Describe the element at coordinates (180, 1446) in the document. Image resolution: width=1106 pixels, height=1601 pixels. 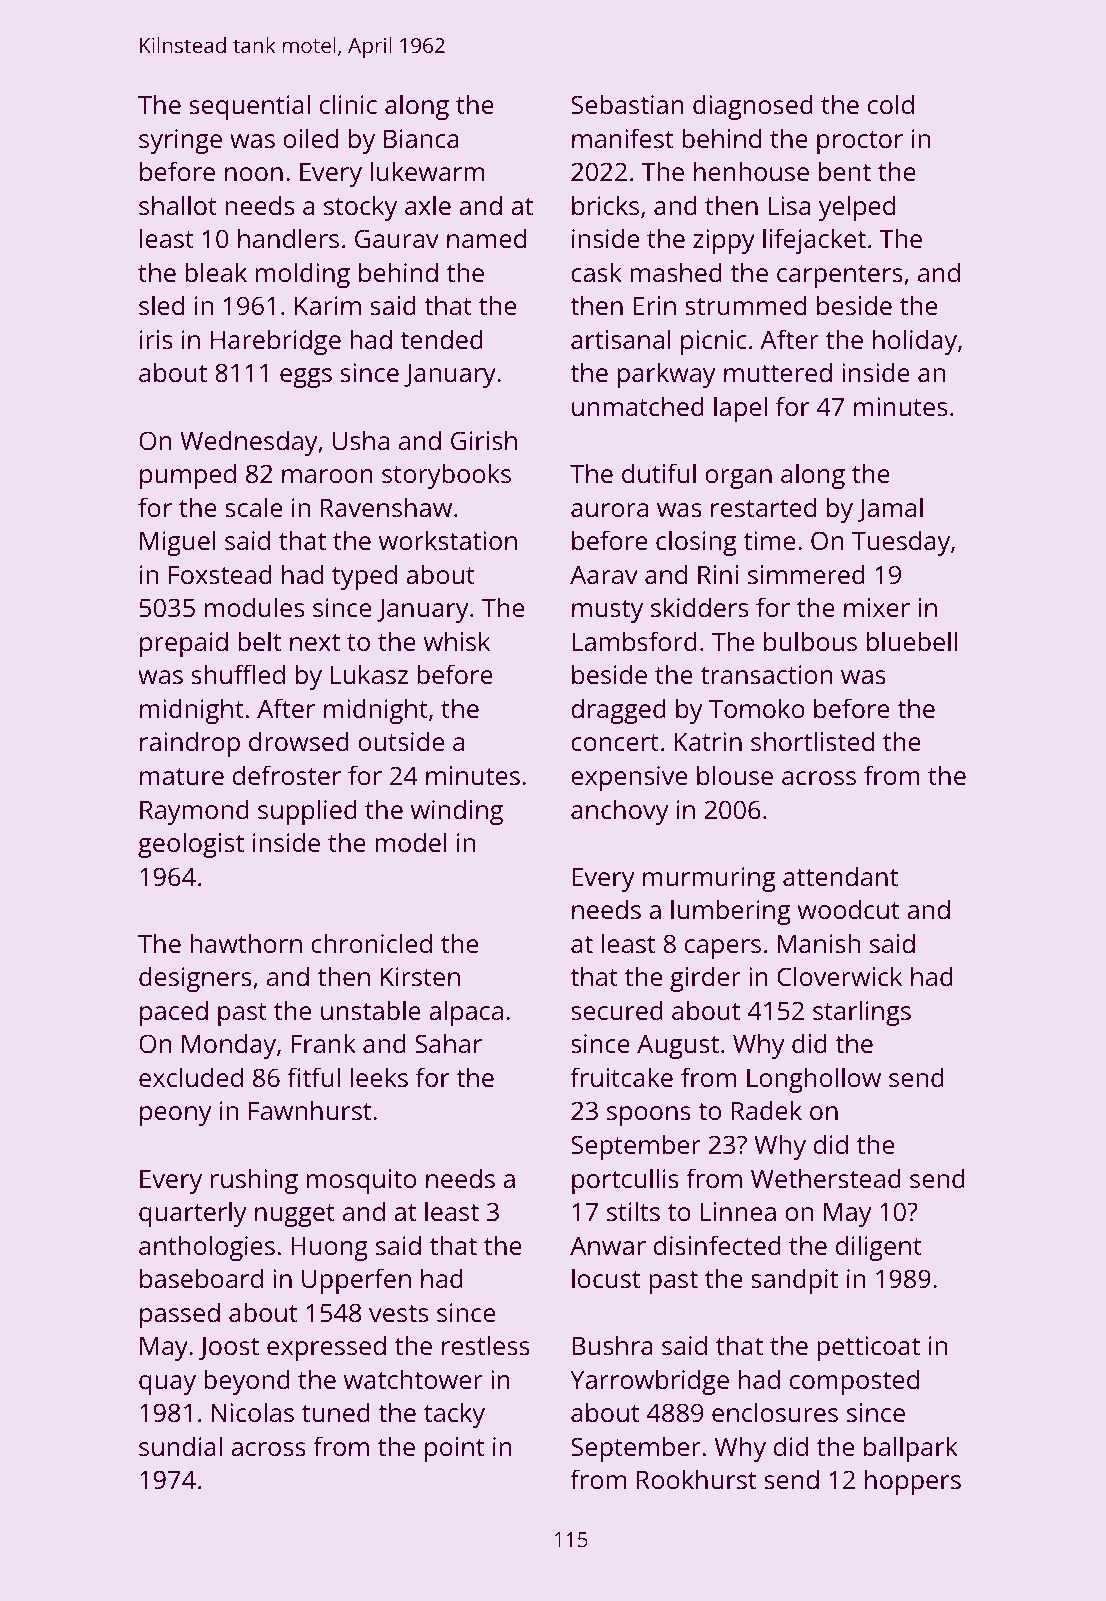
I see `sundial` at that location.
